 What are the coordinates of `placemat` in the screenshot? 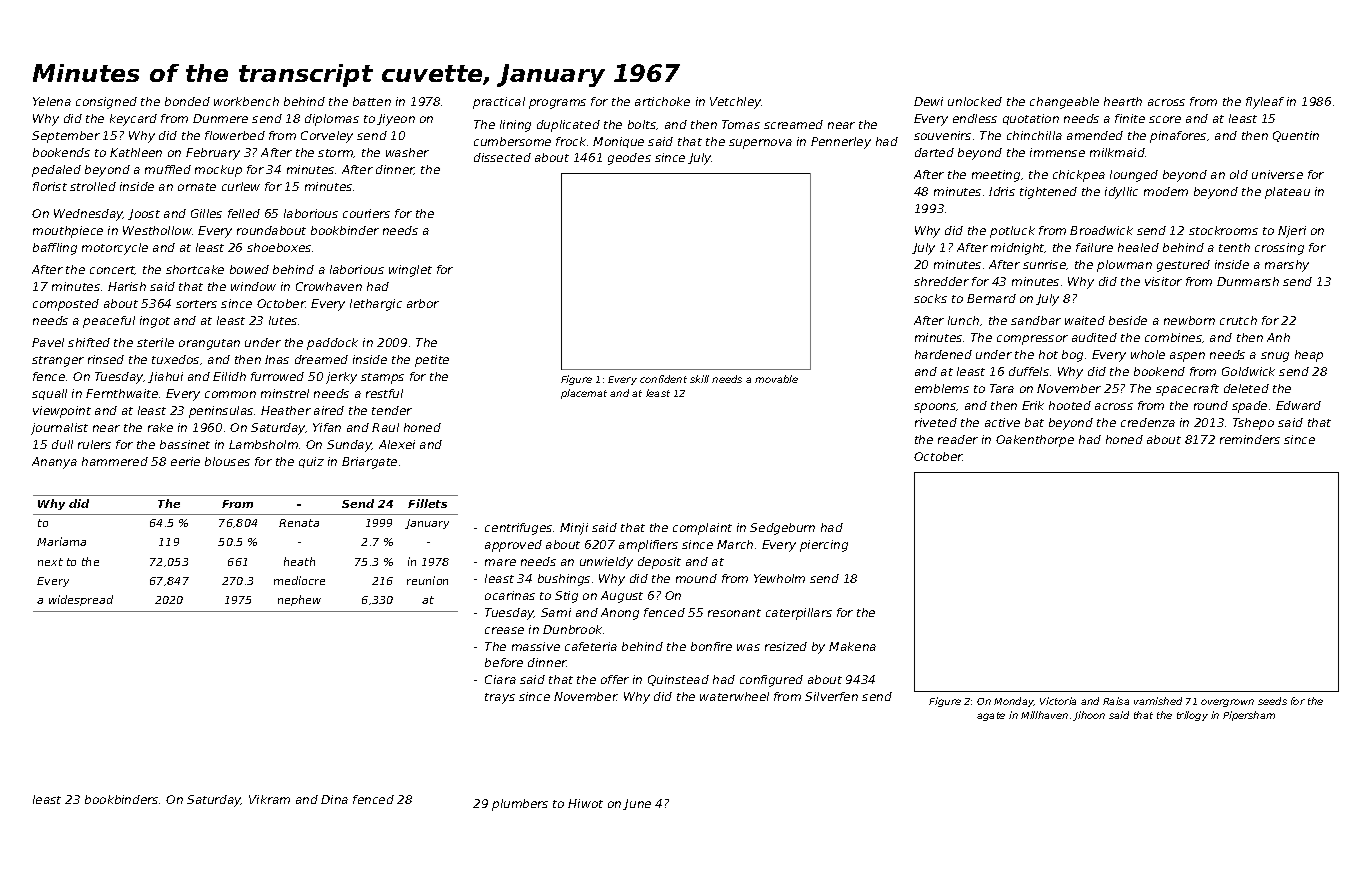 It's located at (584, 394).
